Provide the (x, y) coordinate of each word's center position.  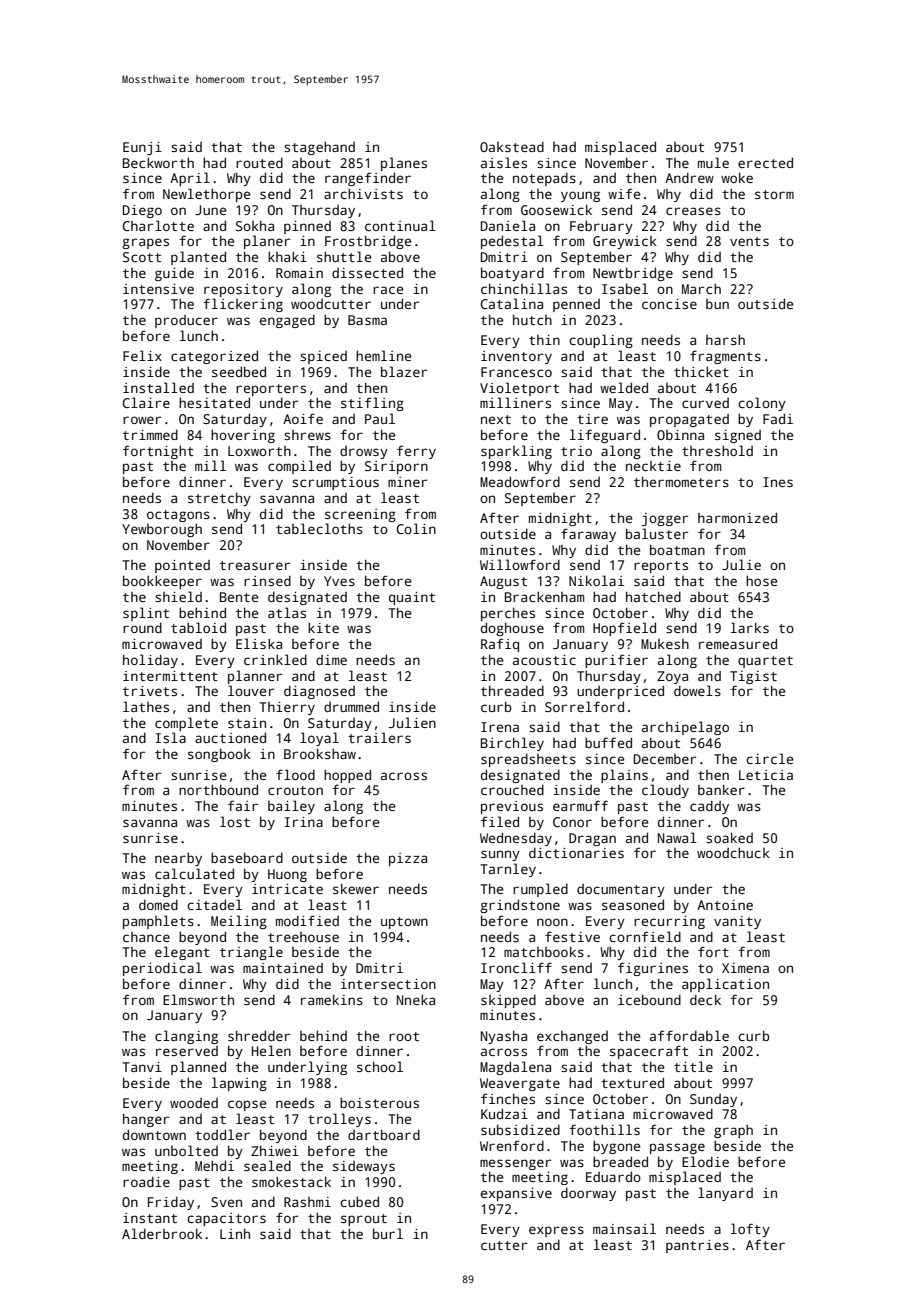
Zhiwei (275, 1150)
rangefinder (368, 179)
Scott (142, 257)
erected (765, 162)
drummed (351, 706)
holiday (150, 661)
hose (762, 580)
